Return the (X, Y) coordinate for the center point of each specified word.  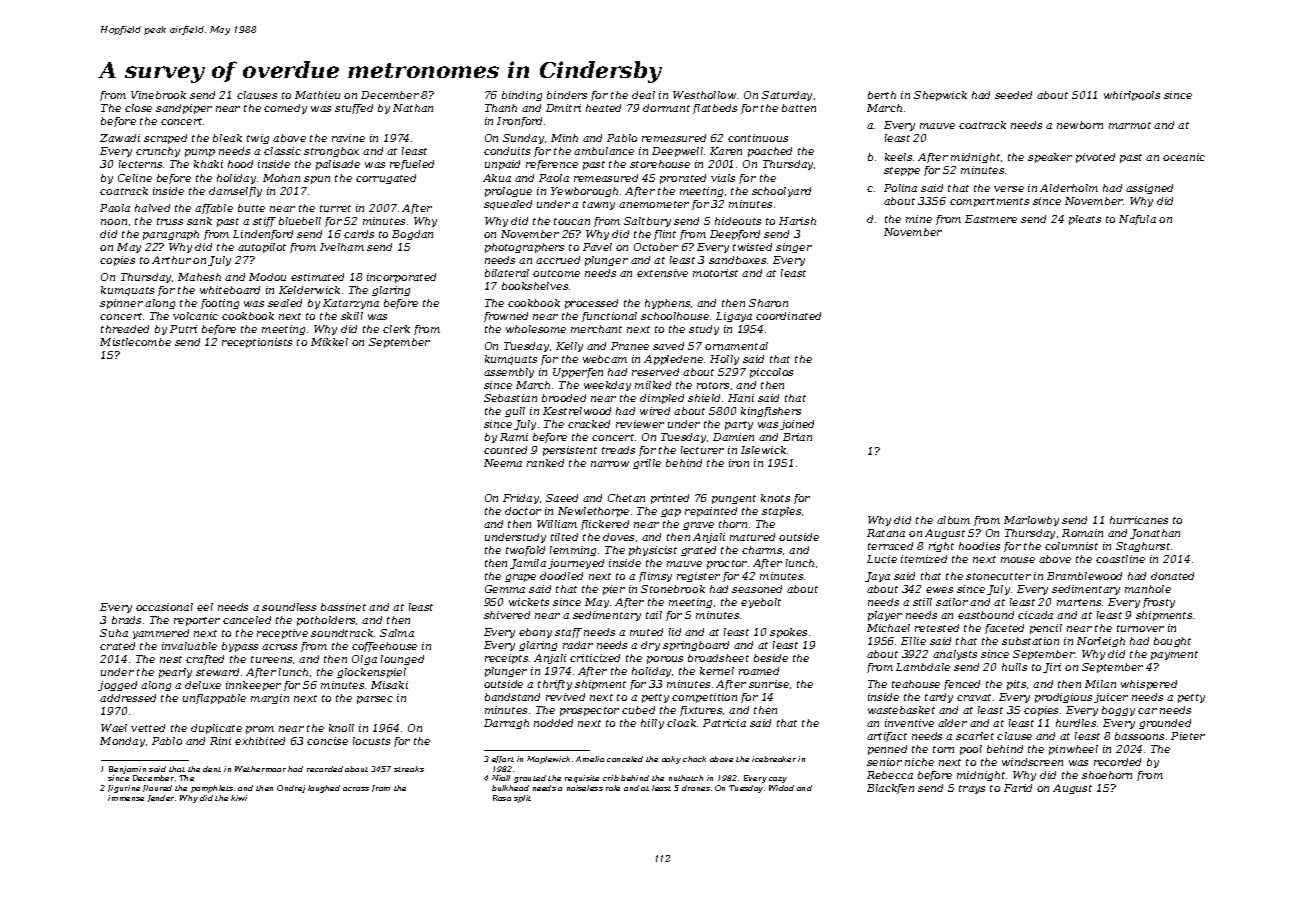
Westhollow (704, 95)
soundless (289, 607)
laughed (324, 789)
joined (797, 425)
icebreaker (774, 759)
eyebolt (761, 603)
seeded (1013, 95)
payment (1174, 655)
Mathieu (317, 95)
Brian (797, 437)
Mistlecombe (135, 342)
